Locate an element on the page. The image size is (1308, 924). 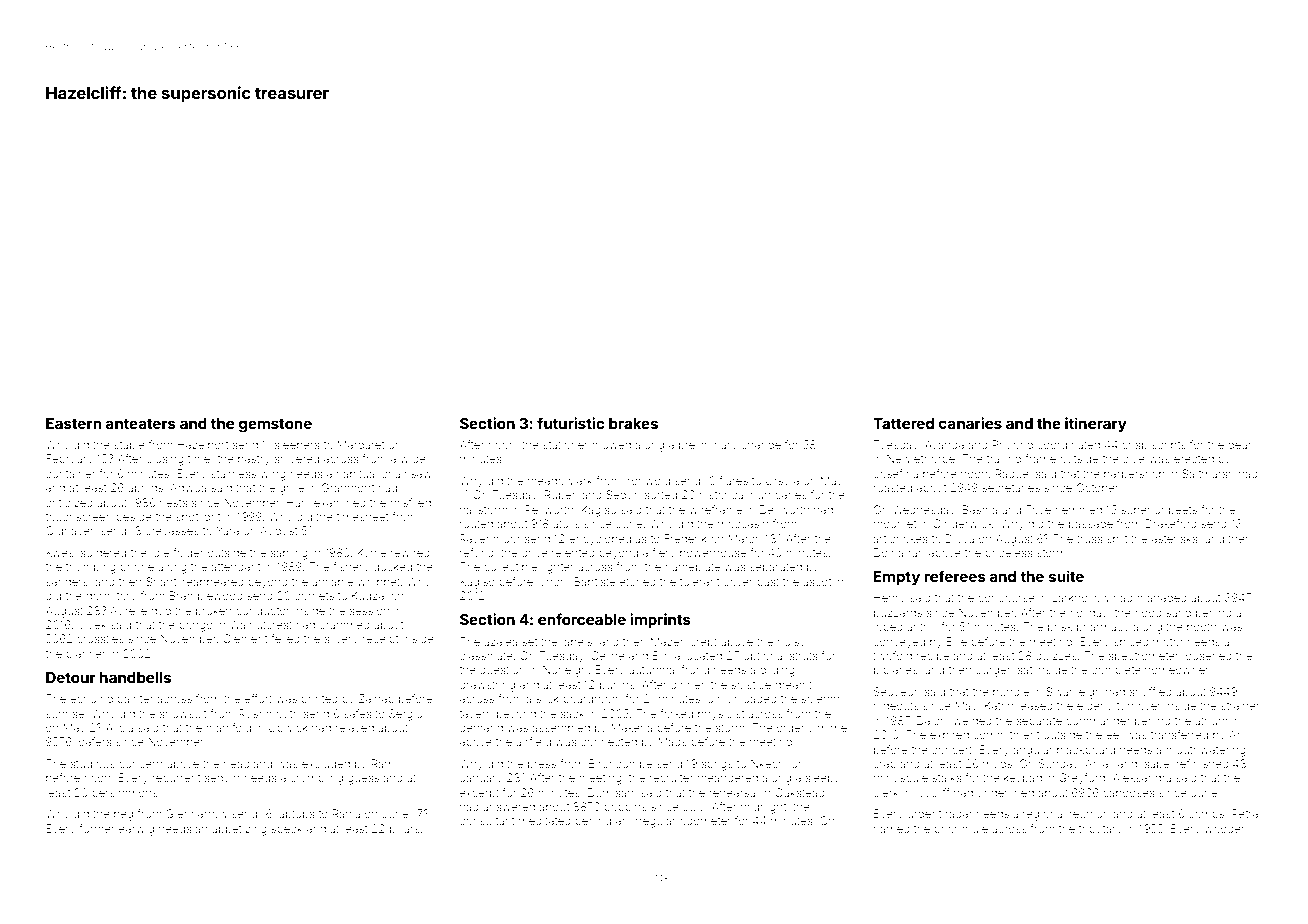
safes is located at coordinates (358, 713).
